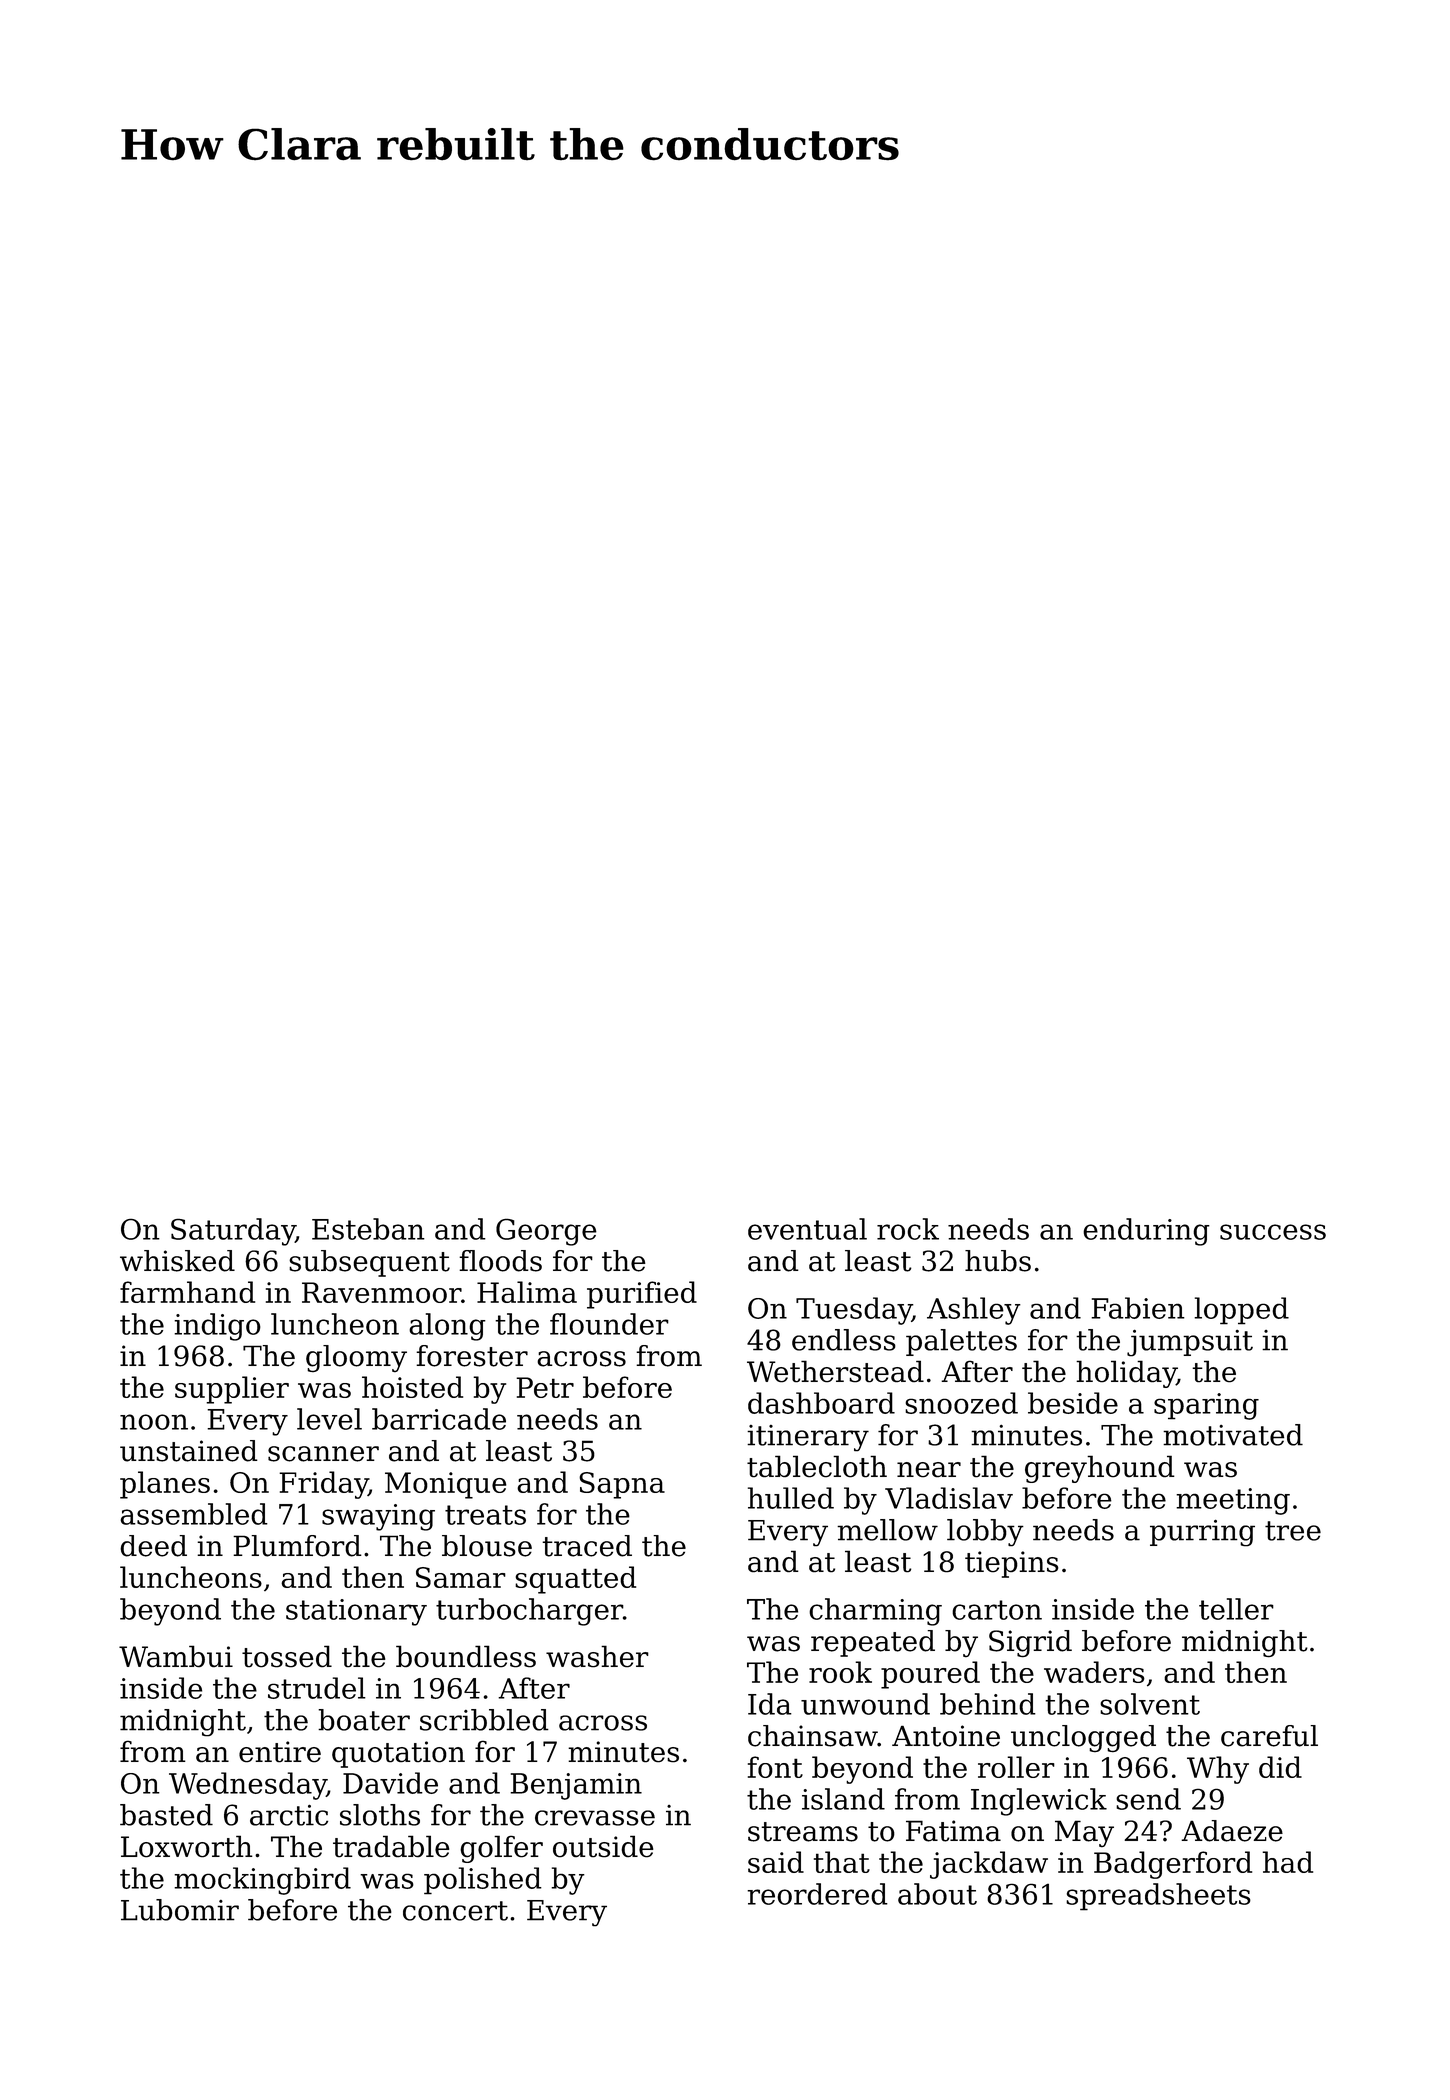 This image has width=1450, height=2100. I want to click on rock, so click(908, 1229).
